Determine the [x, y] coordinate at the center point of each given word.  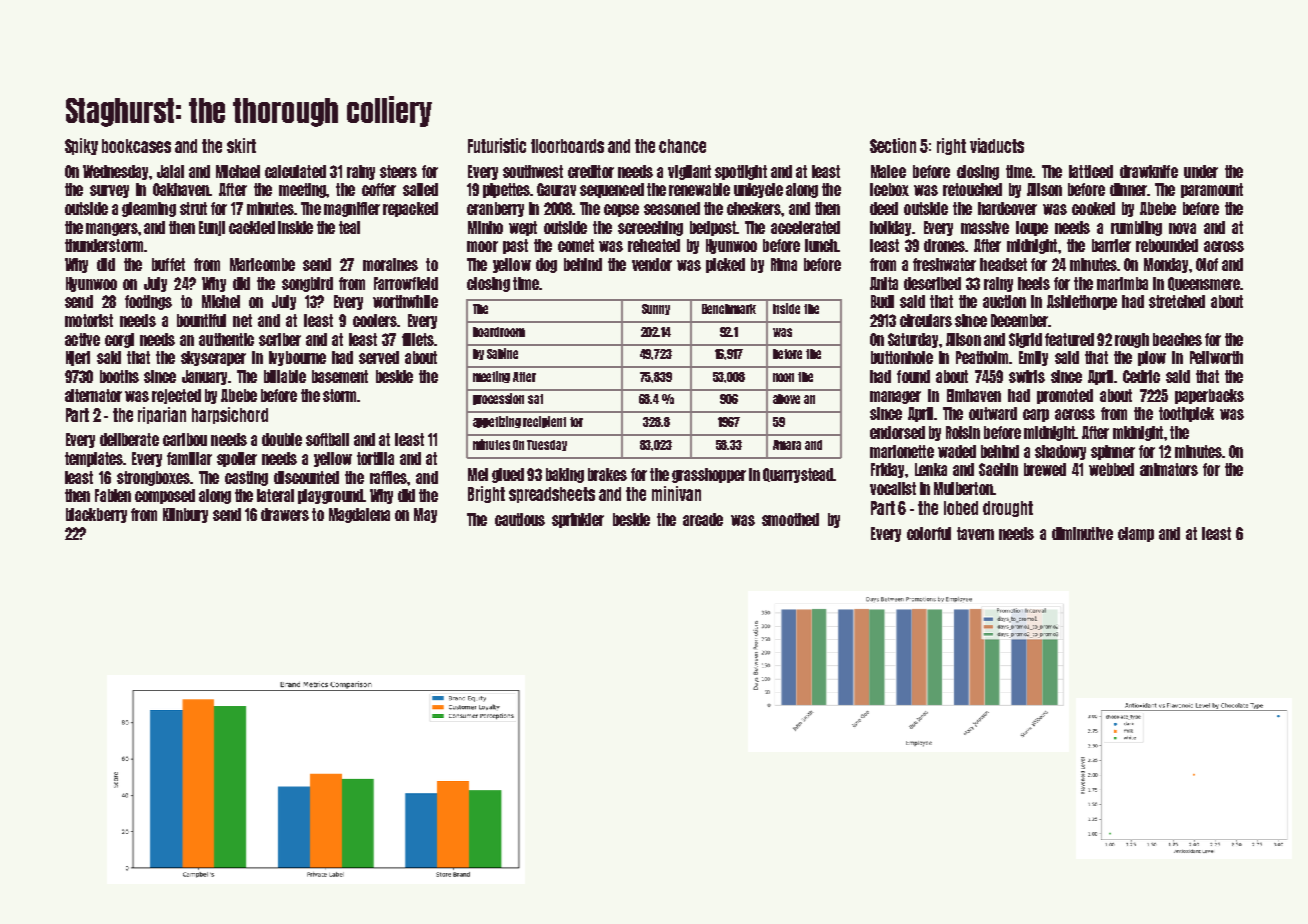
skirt [241, 145]
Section [893, 145]
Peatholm [982, 357]
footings [148, 302]
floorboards [567, 146]
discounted [306, 477]
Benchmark [729, 309]
